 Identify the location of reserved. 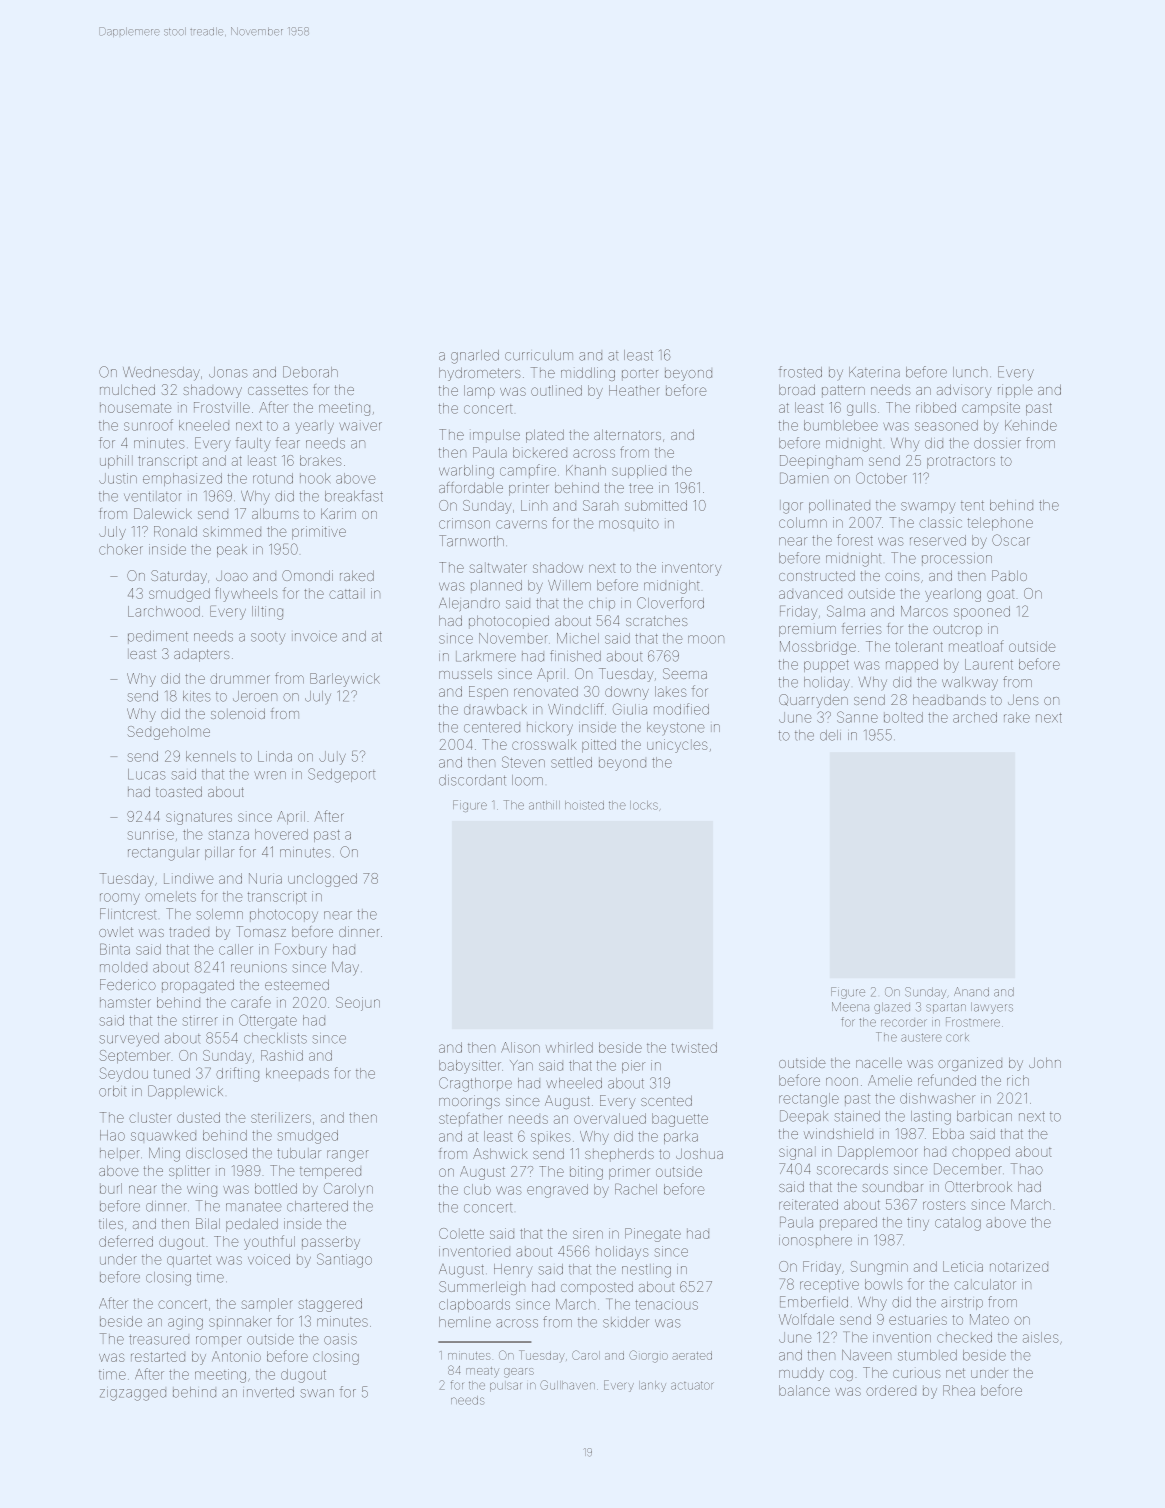
(938, 540).
